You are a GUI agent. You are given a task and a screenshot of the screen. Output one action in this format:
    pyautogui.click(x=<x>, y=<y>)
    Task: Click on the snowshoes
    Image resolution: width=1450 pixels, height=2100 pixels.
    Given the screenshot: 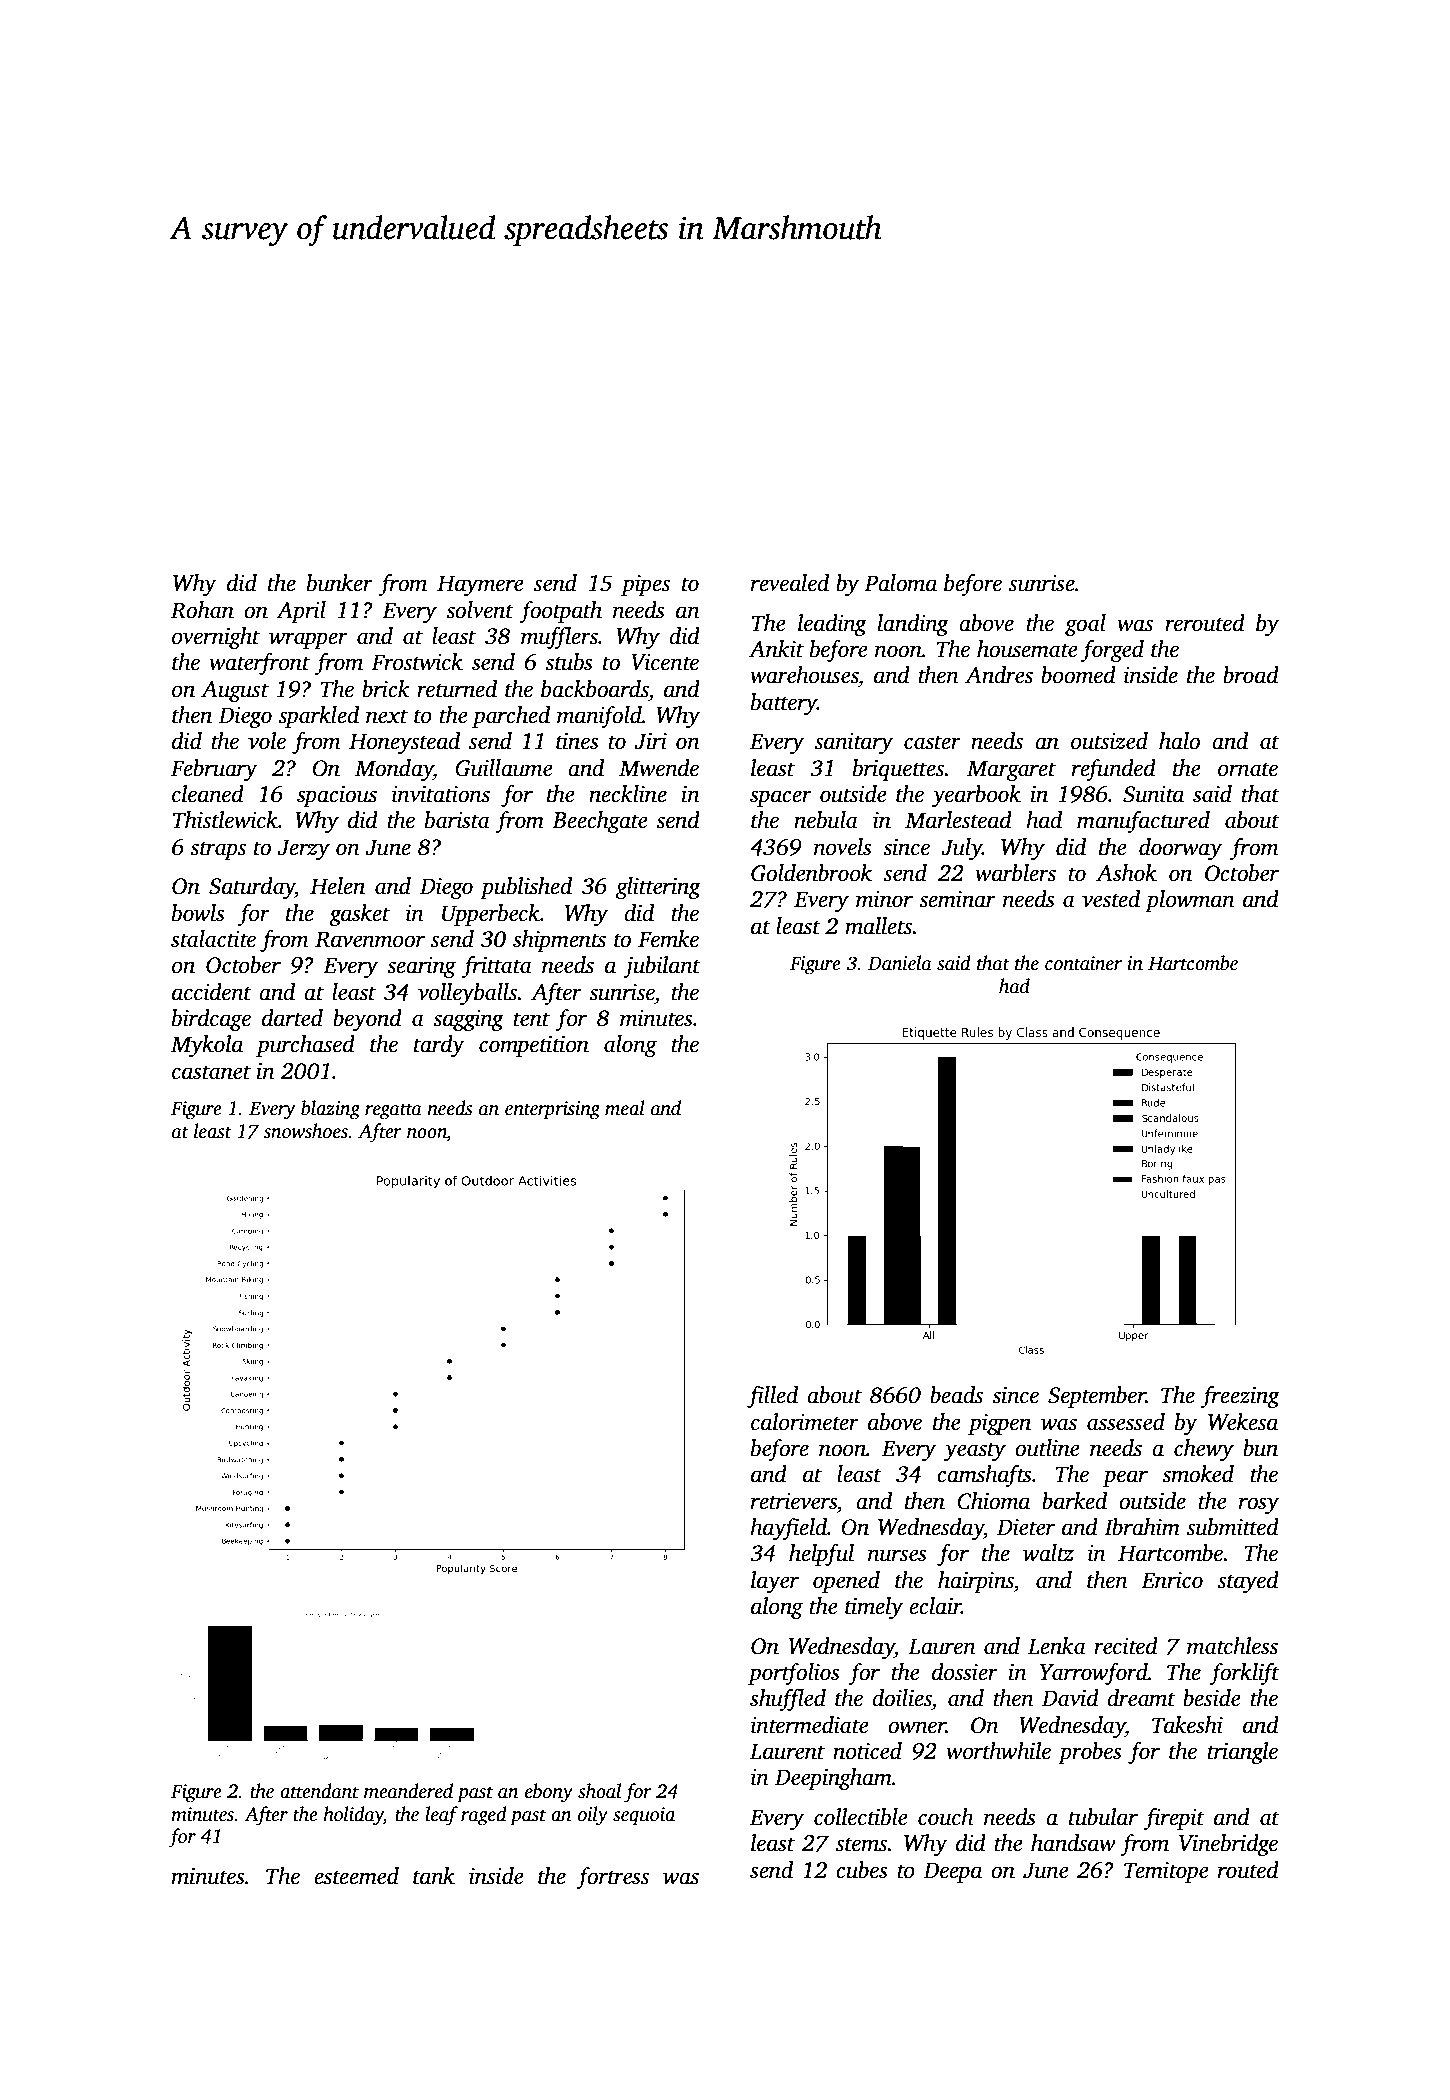 What is the action you would take?
    pyautogui.click(x=306, y=1131)
